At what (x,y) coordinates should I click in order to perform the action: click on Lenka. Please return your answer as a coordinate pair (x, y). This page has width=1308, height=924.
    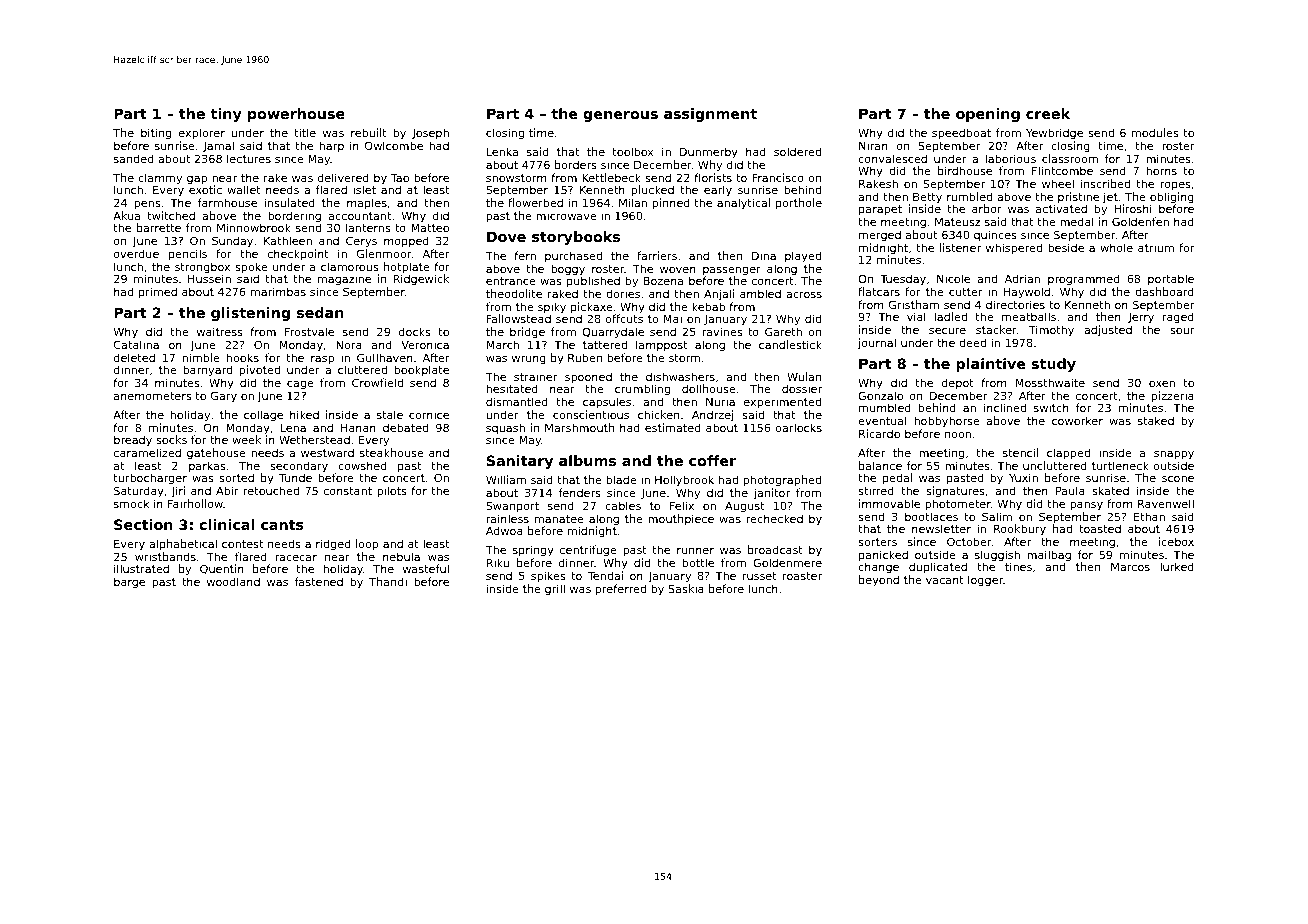
    Looking at the image, I should click on (502, 151).
